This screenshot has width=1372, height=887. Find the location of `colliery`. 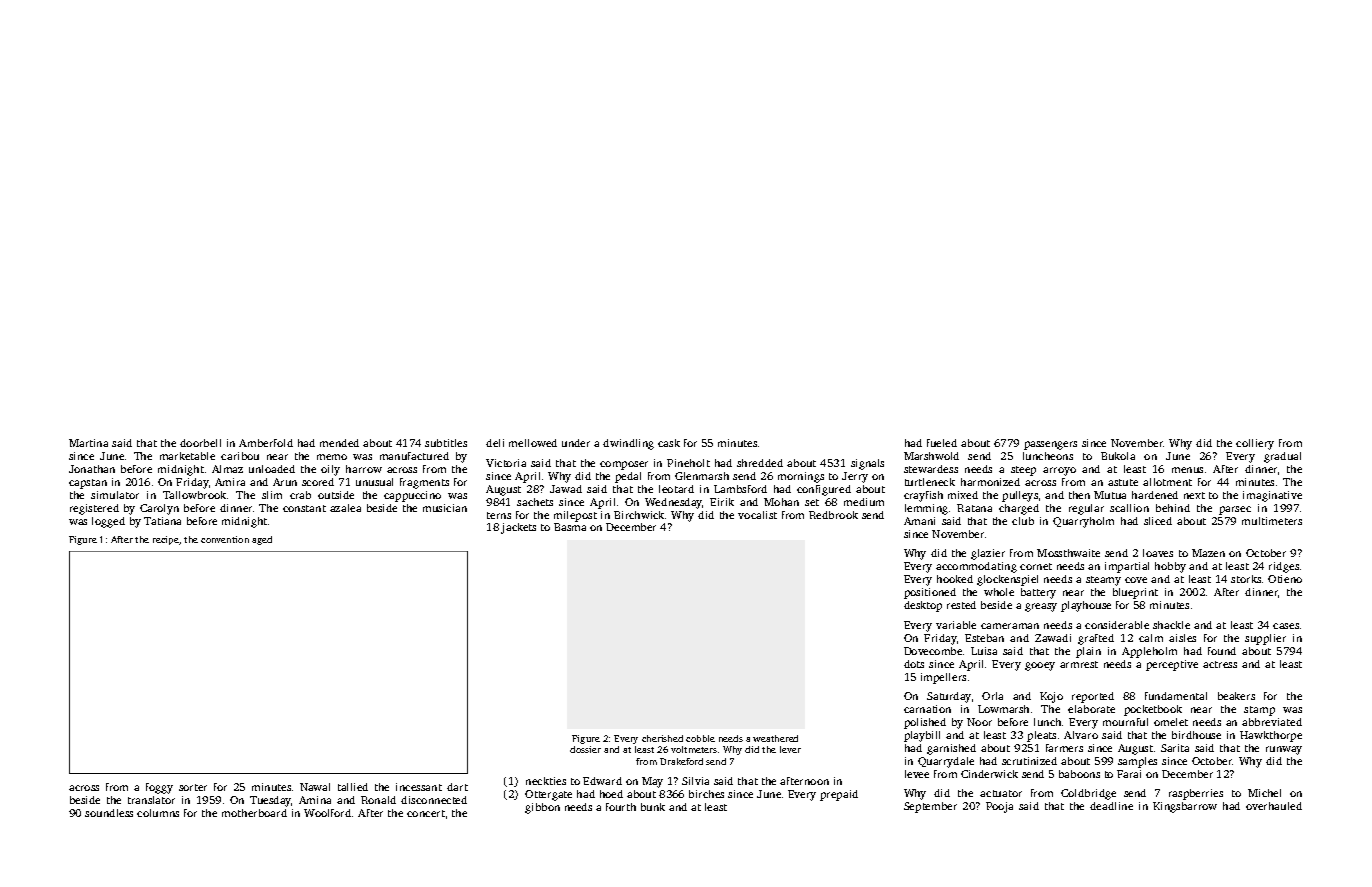

colliery is located at coordinates (1255, 444).
